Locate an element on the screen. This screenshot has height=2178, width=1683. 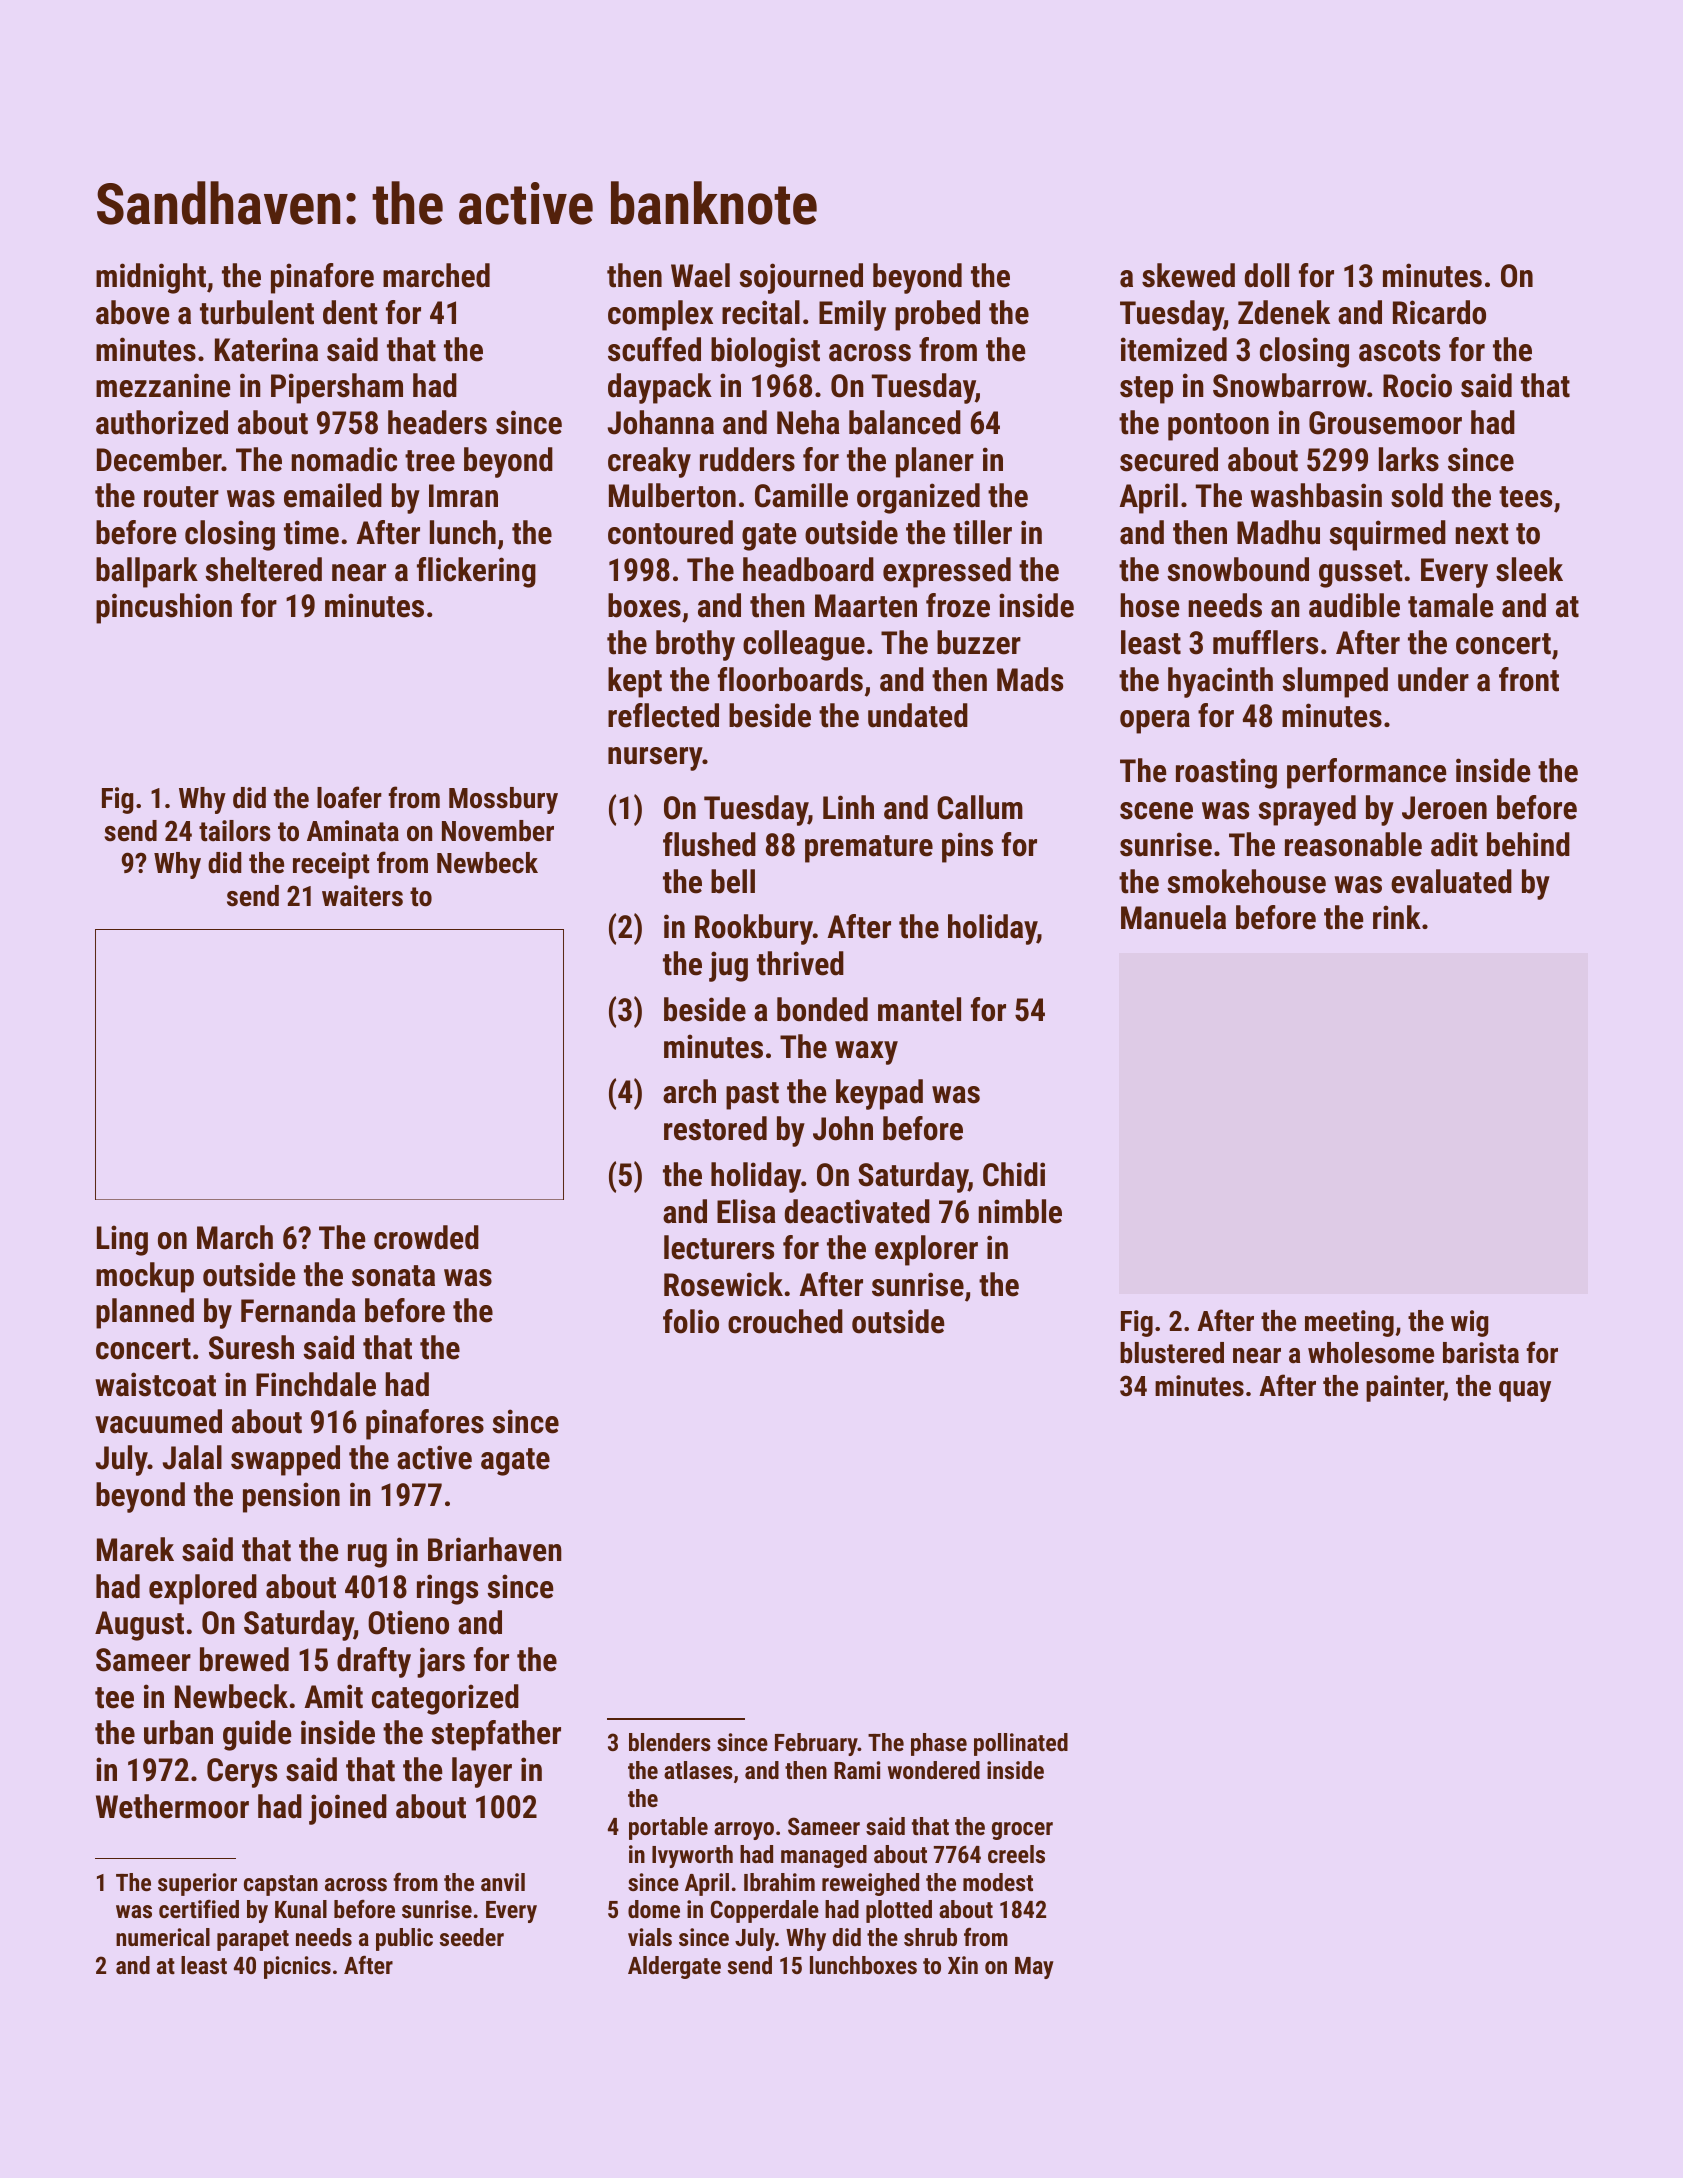
Cerys is located at coordinates (242, 1773).
